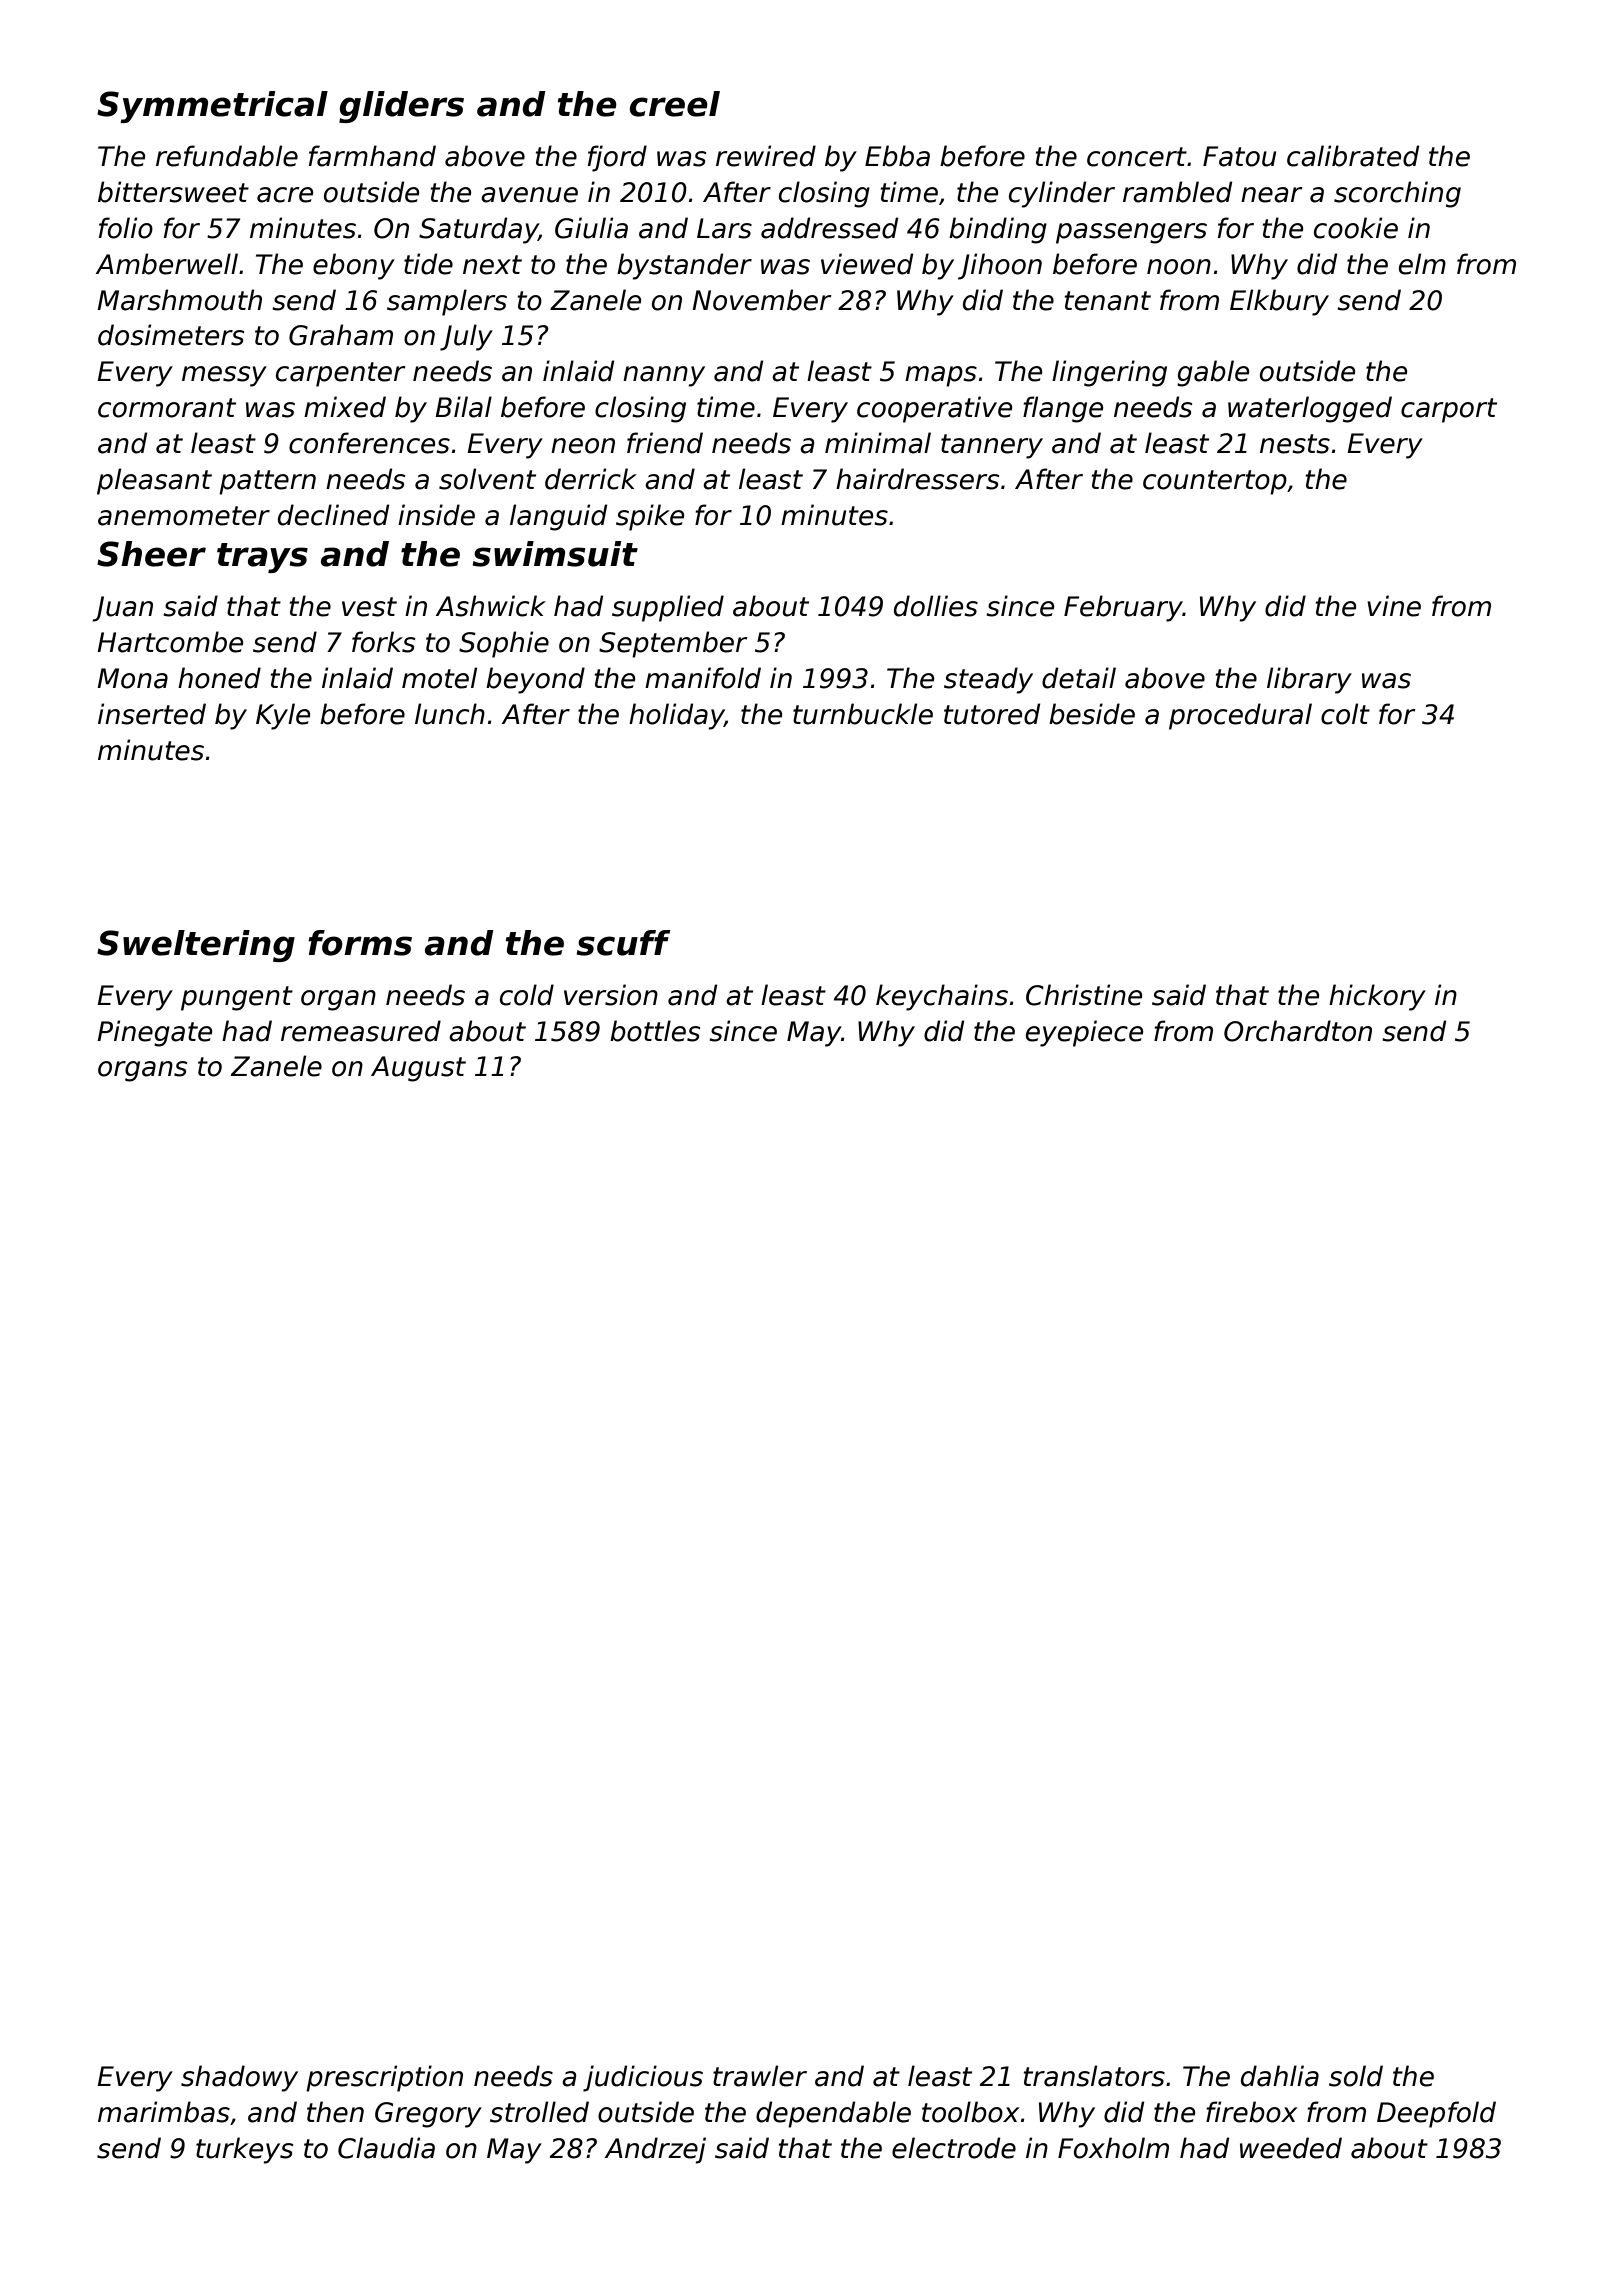  I want to click on tutored, so click(992, 714).
